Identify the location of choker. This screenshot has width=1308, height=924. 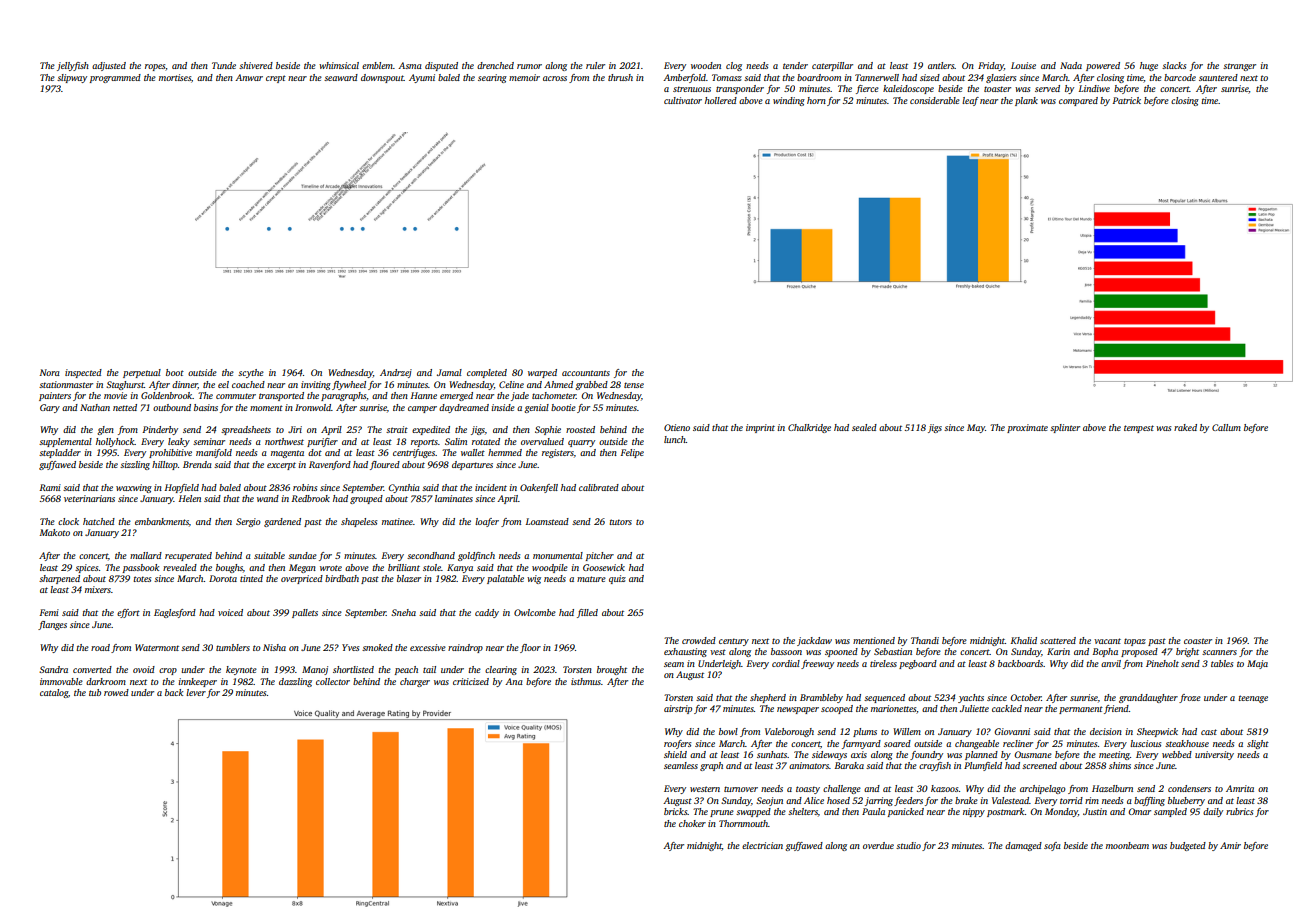
(692, 823).
